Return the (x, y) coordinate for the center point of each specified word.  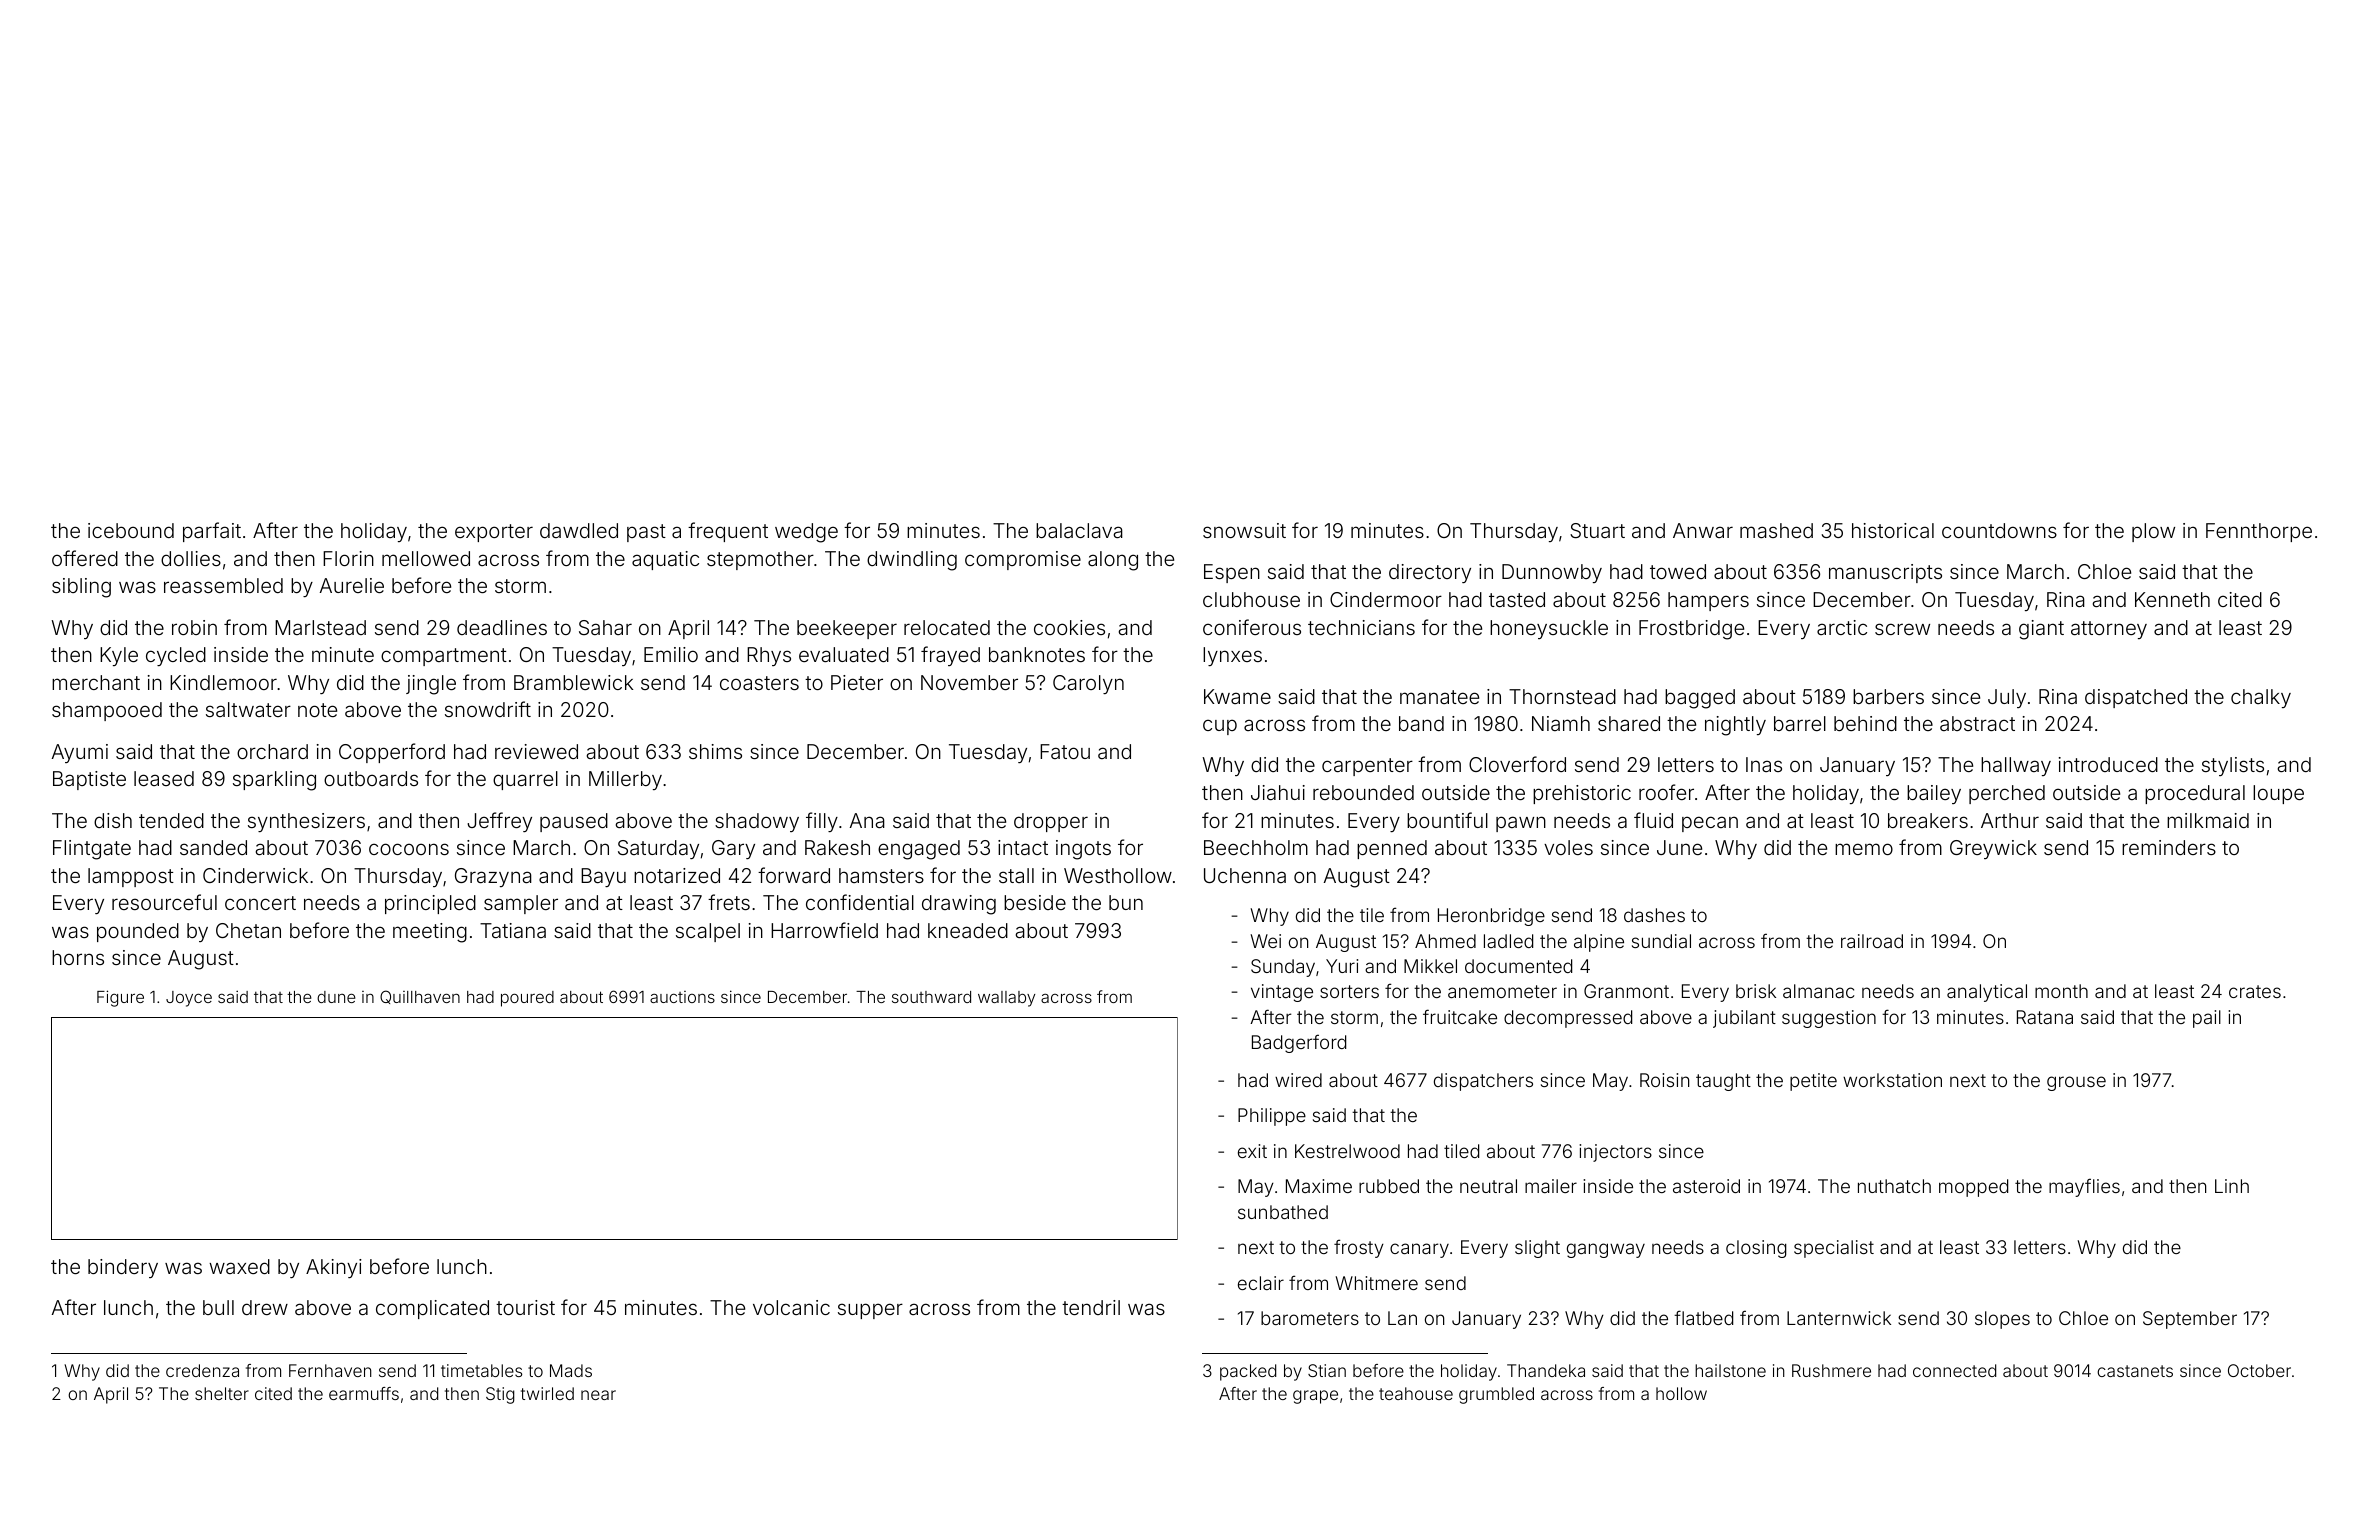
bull (218, 1307)
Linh (2232, 1186)
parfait (212, 532)
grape (1315, 1397)
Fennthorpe (2259, 532)
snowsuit (1244, 530)
